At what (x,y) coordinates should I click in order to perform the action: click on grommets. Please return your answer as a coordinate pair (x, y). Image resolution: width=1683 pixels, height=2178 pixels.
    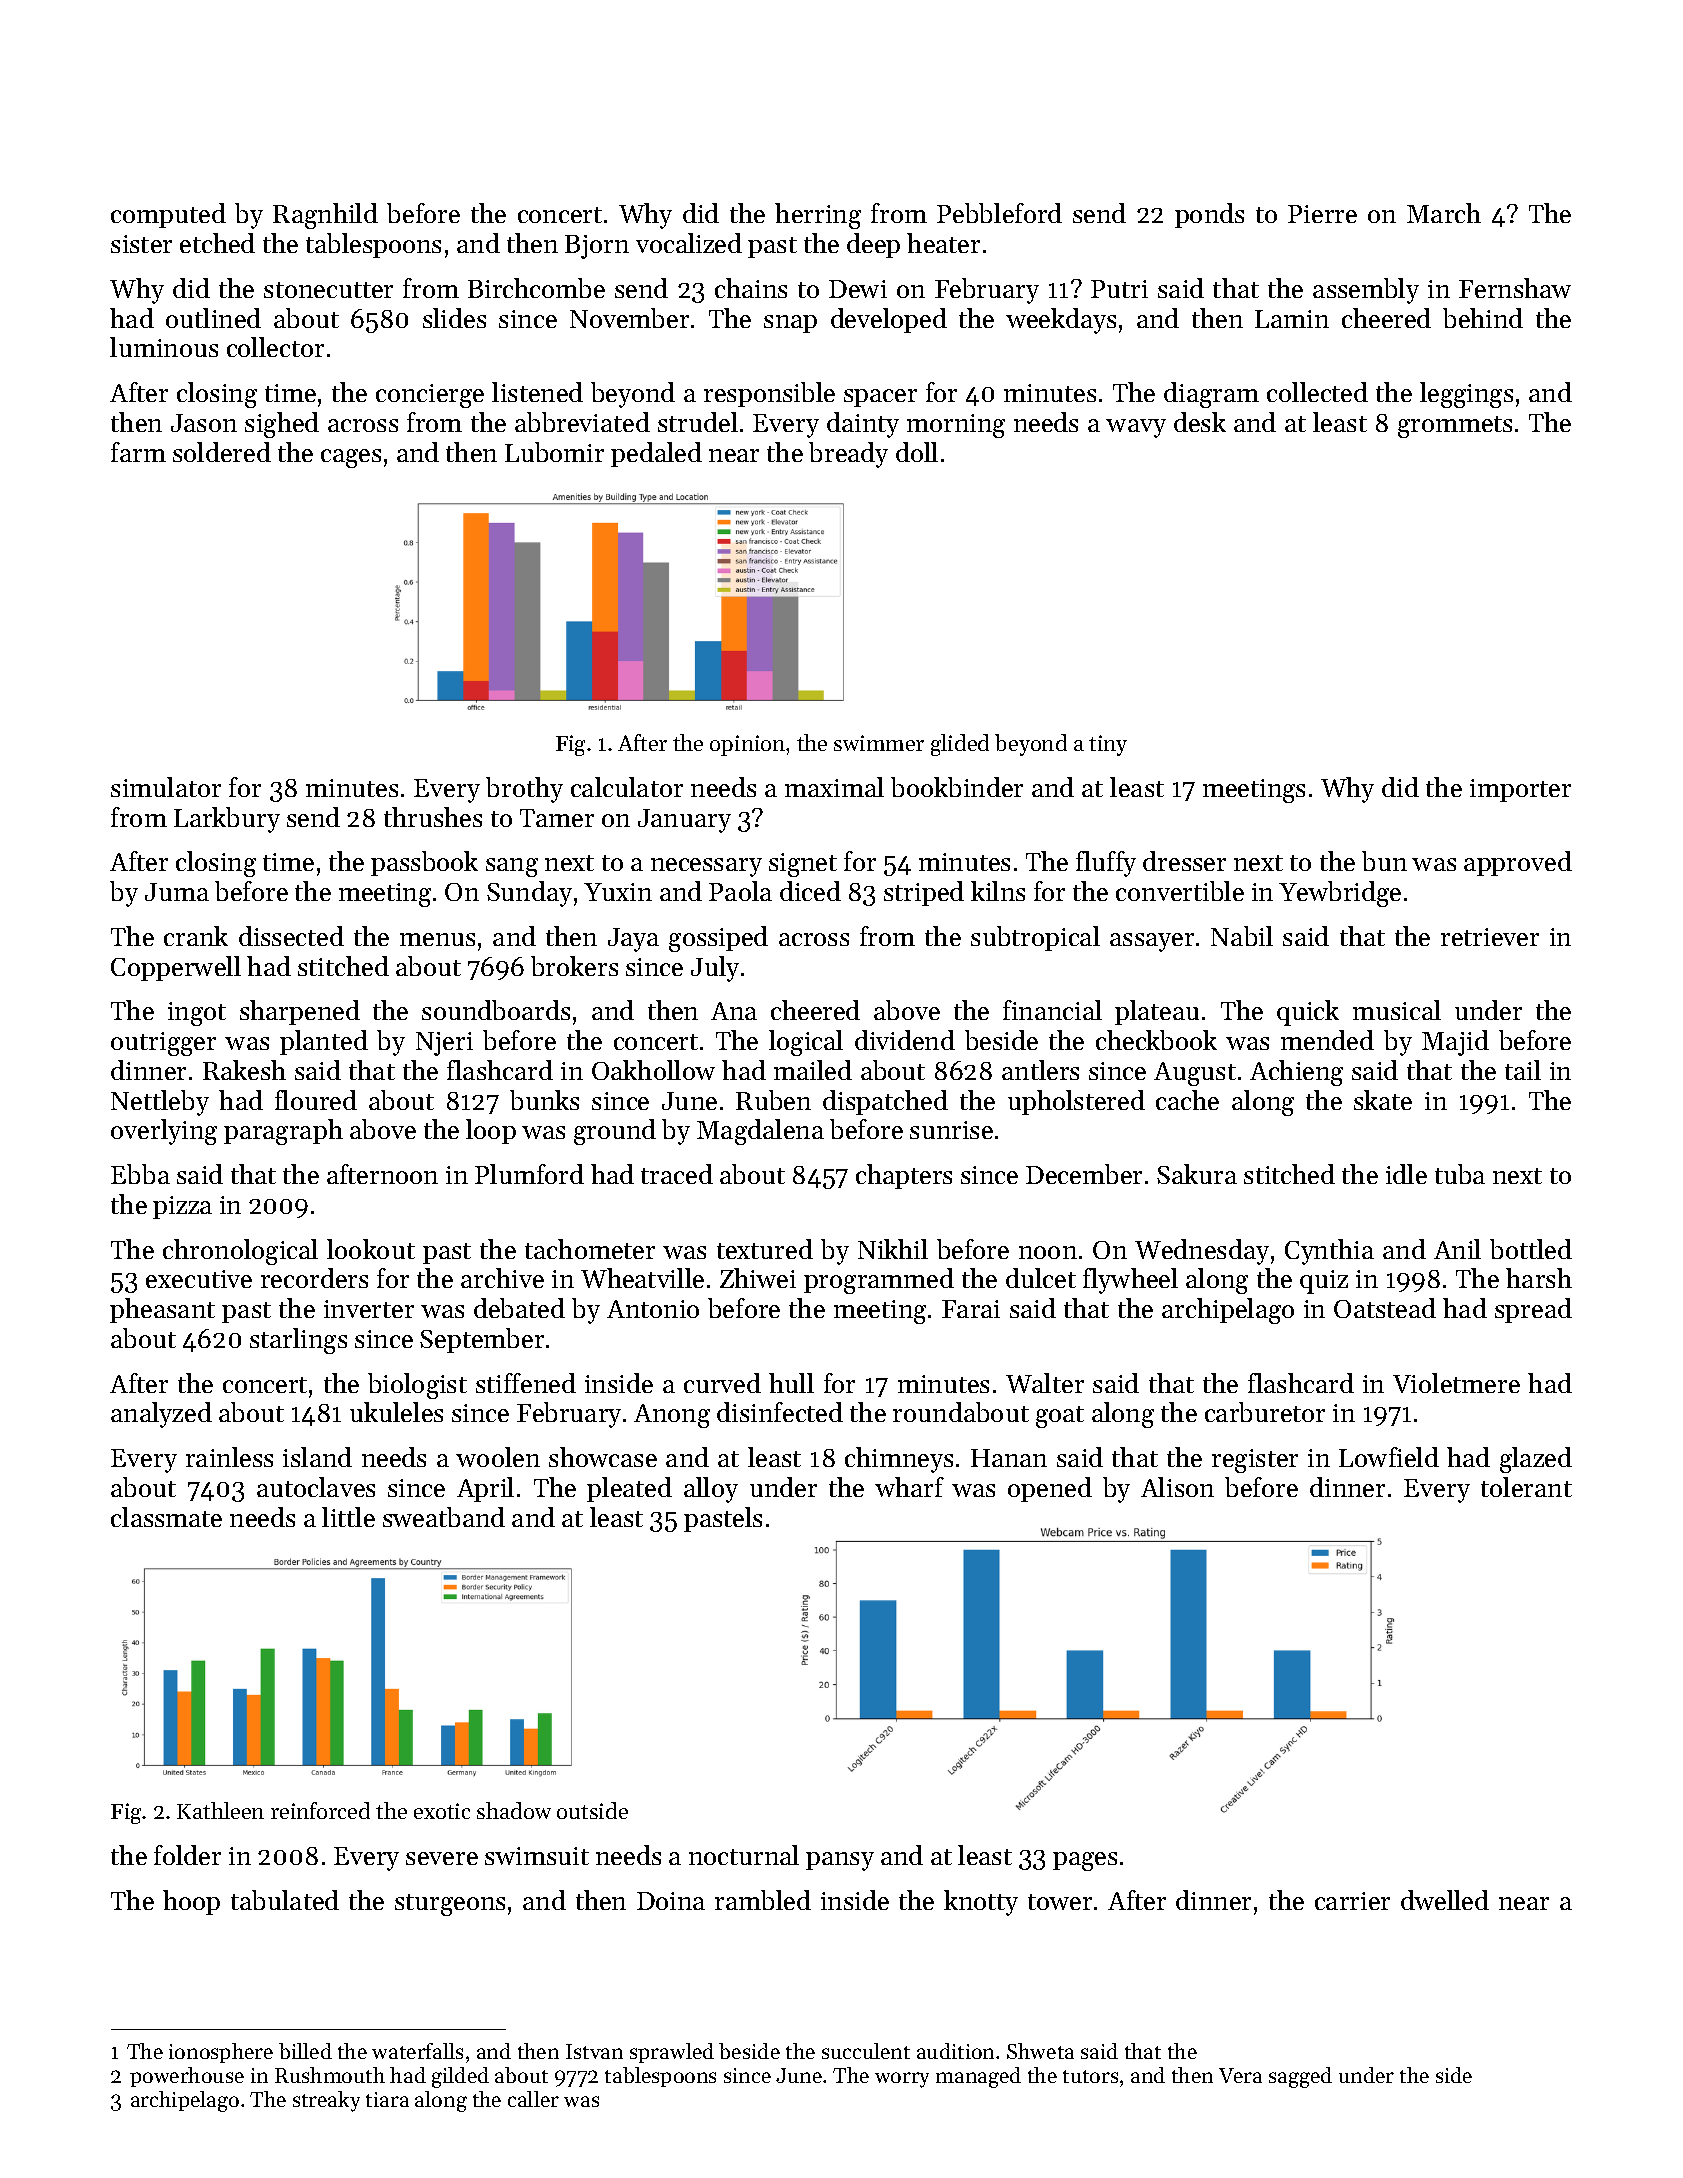
    Looking at the image, I should click on (1455, 427).
